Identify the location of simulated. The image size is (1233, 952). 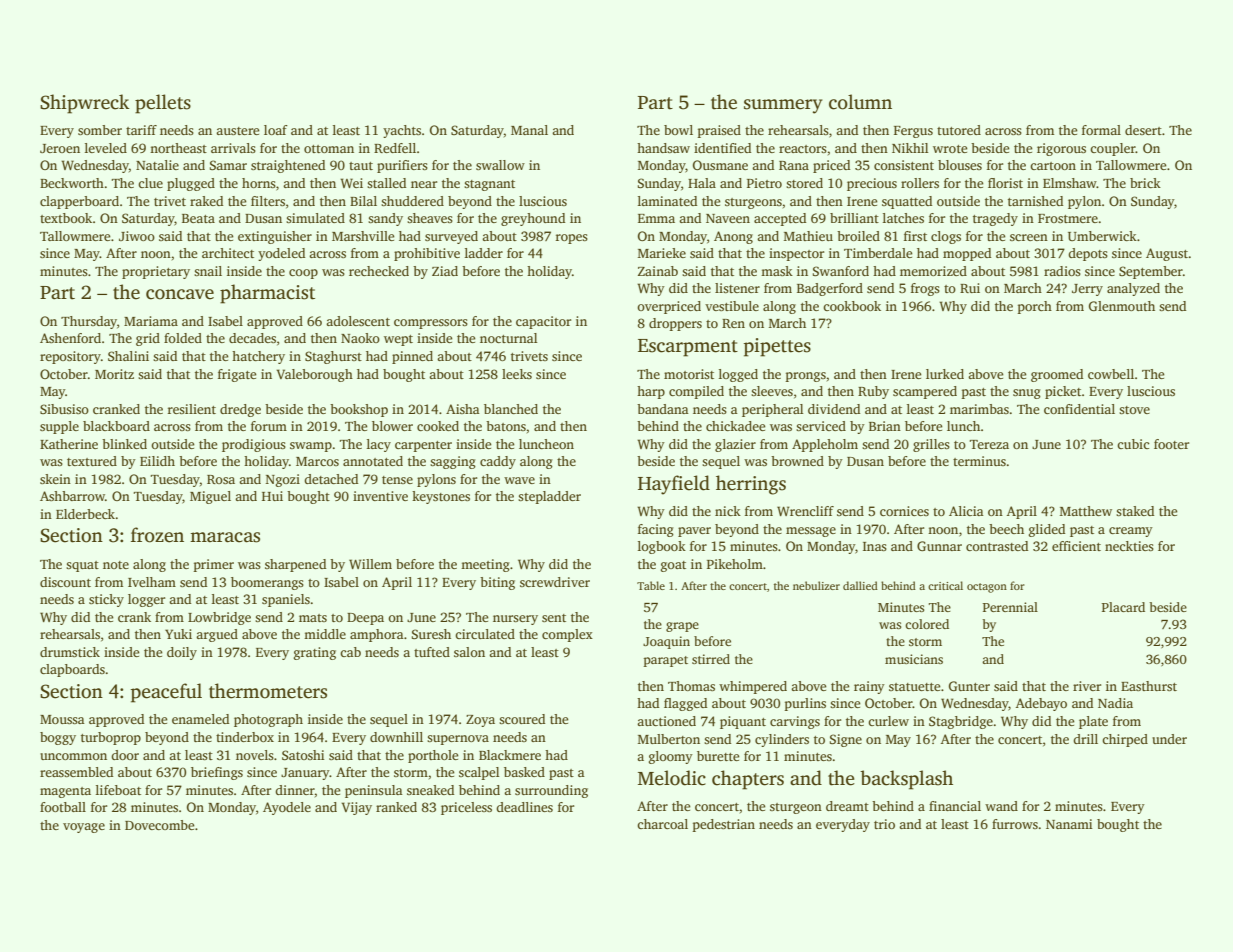
(315, 218).
